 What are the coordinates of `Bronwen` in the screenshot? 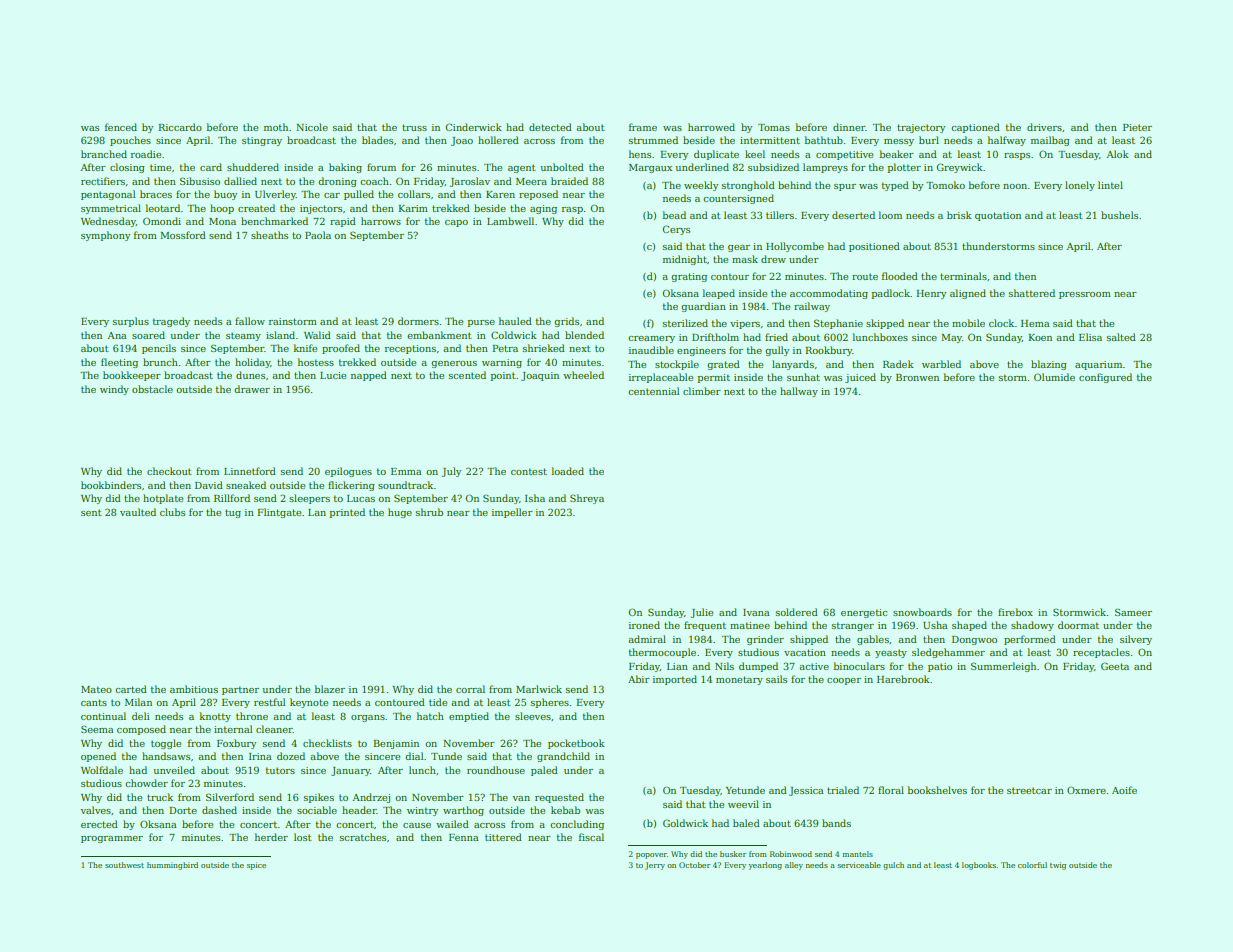 It's located at (917, 377).
